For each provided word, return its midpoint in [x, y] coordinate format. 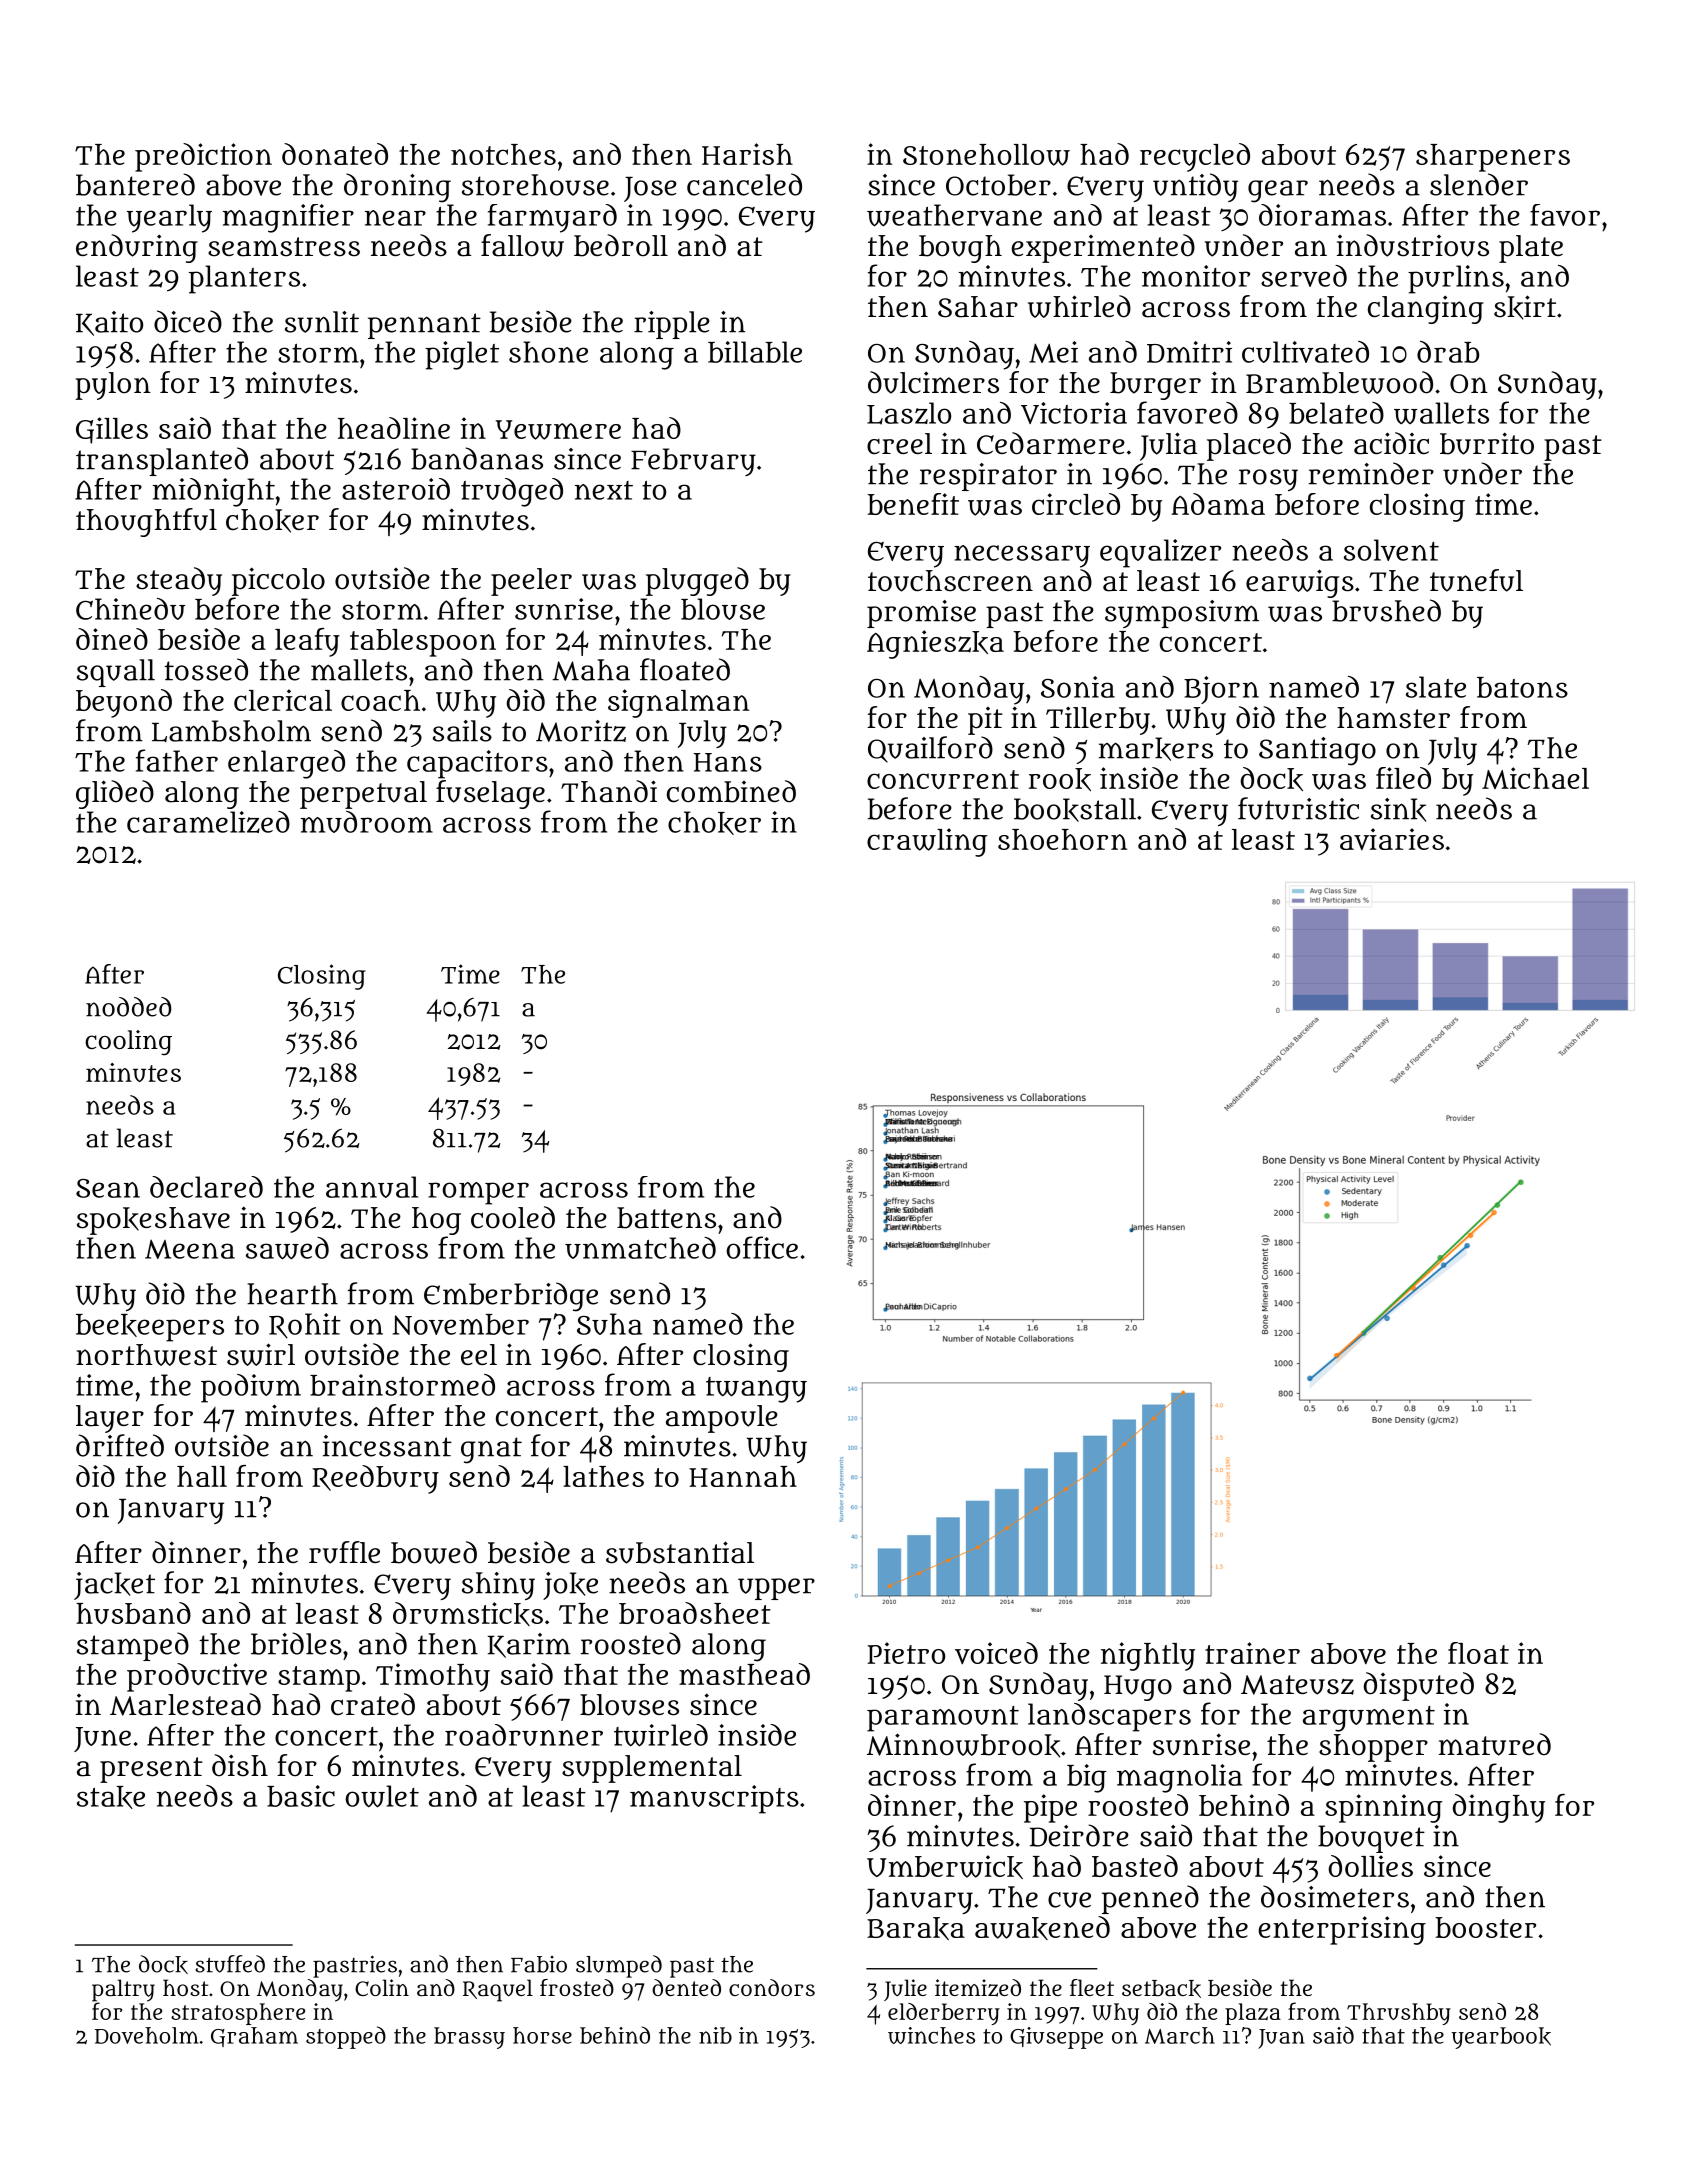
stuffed [230, 1964]
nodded [128, 1007]
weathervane [954, 215]
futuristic [1298, 808]
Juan [1281, 2039]
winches [931, 2035]
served [1304, 276]
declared [206, 1187]
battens [666, 1218]
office [762, 1247]
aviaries [1392, 839]
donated [335, 154]
